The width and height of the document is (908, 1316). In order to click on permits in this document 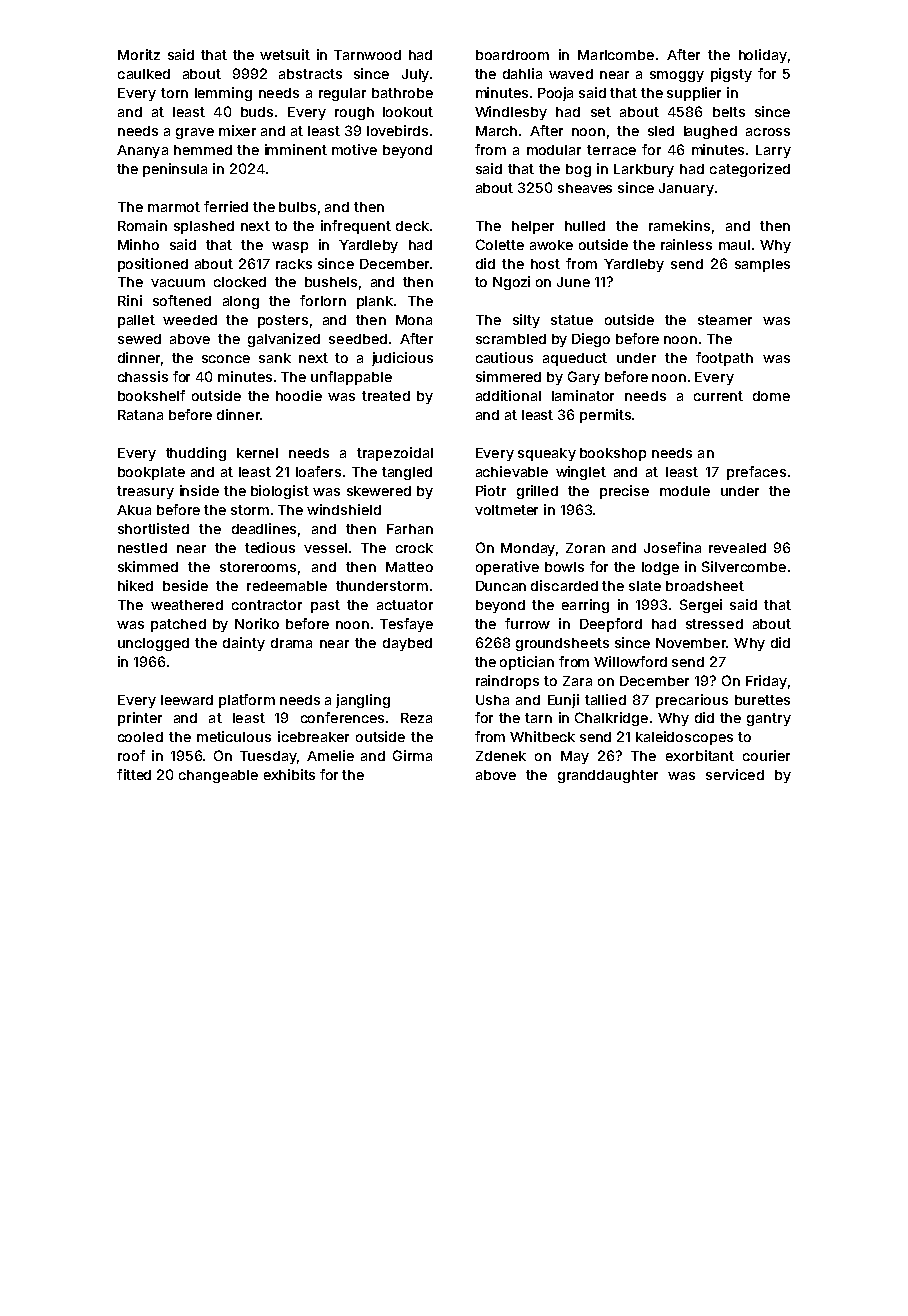, I will do `click(605, 416)`.
